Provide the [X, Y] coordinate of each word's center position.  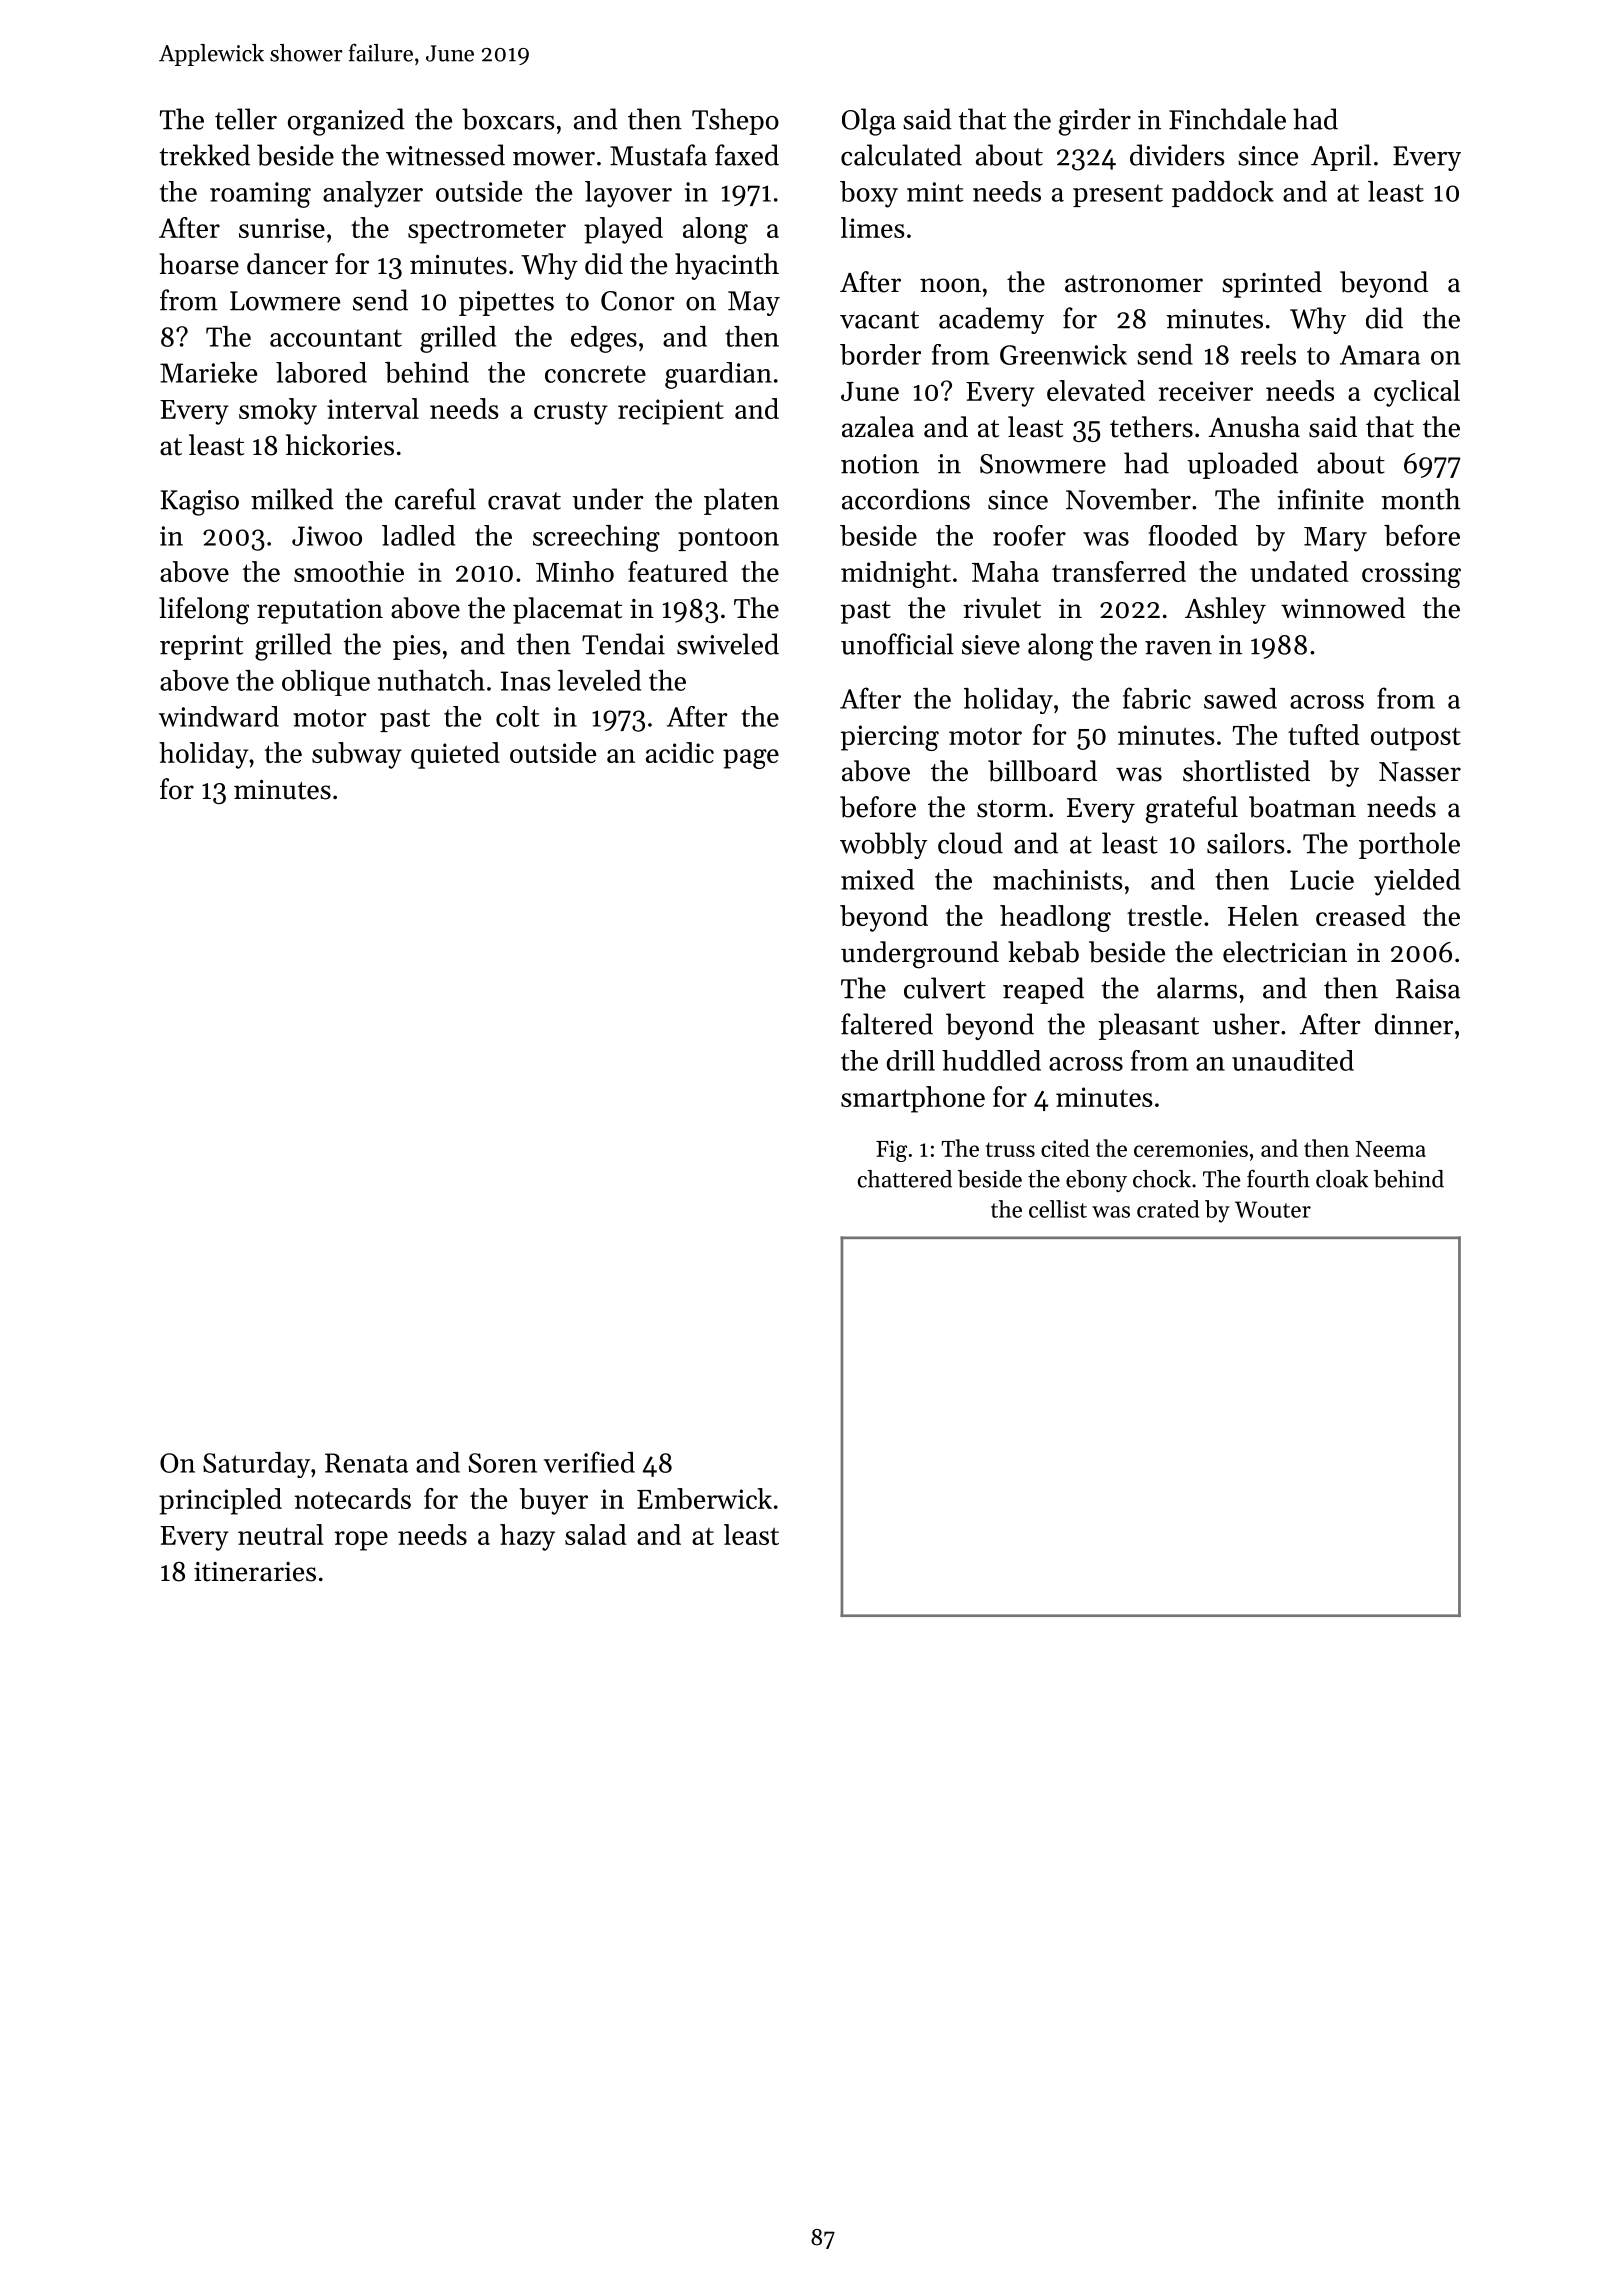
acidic [680, 752]
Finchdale [1227, 119]
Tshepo [735, 121]
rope [361, 1541]
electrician [1285, 952]
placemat [567, 610]
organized [346, 122]
